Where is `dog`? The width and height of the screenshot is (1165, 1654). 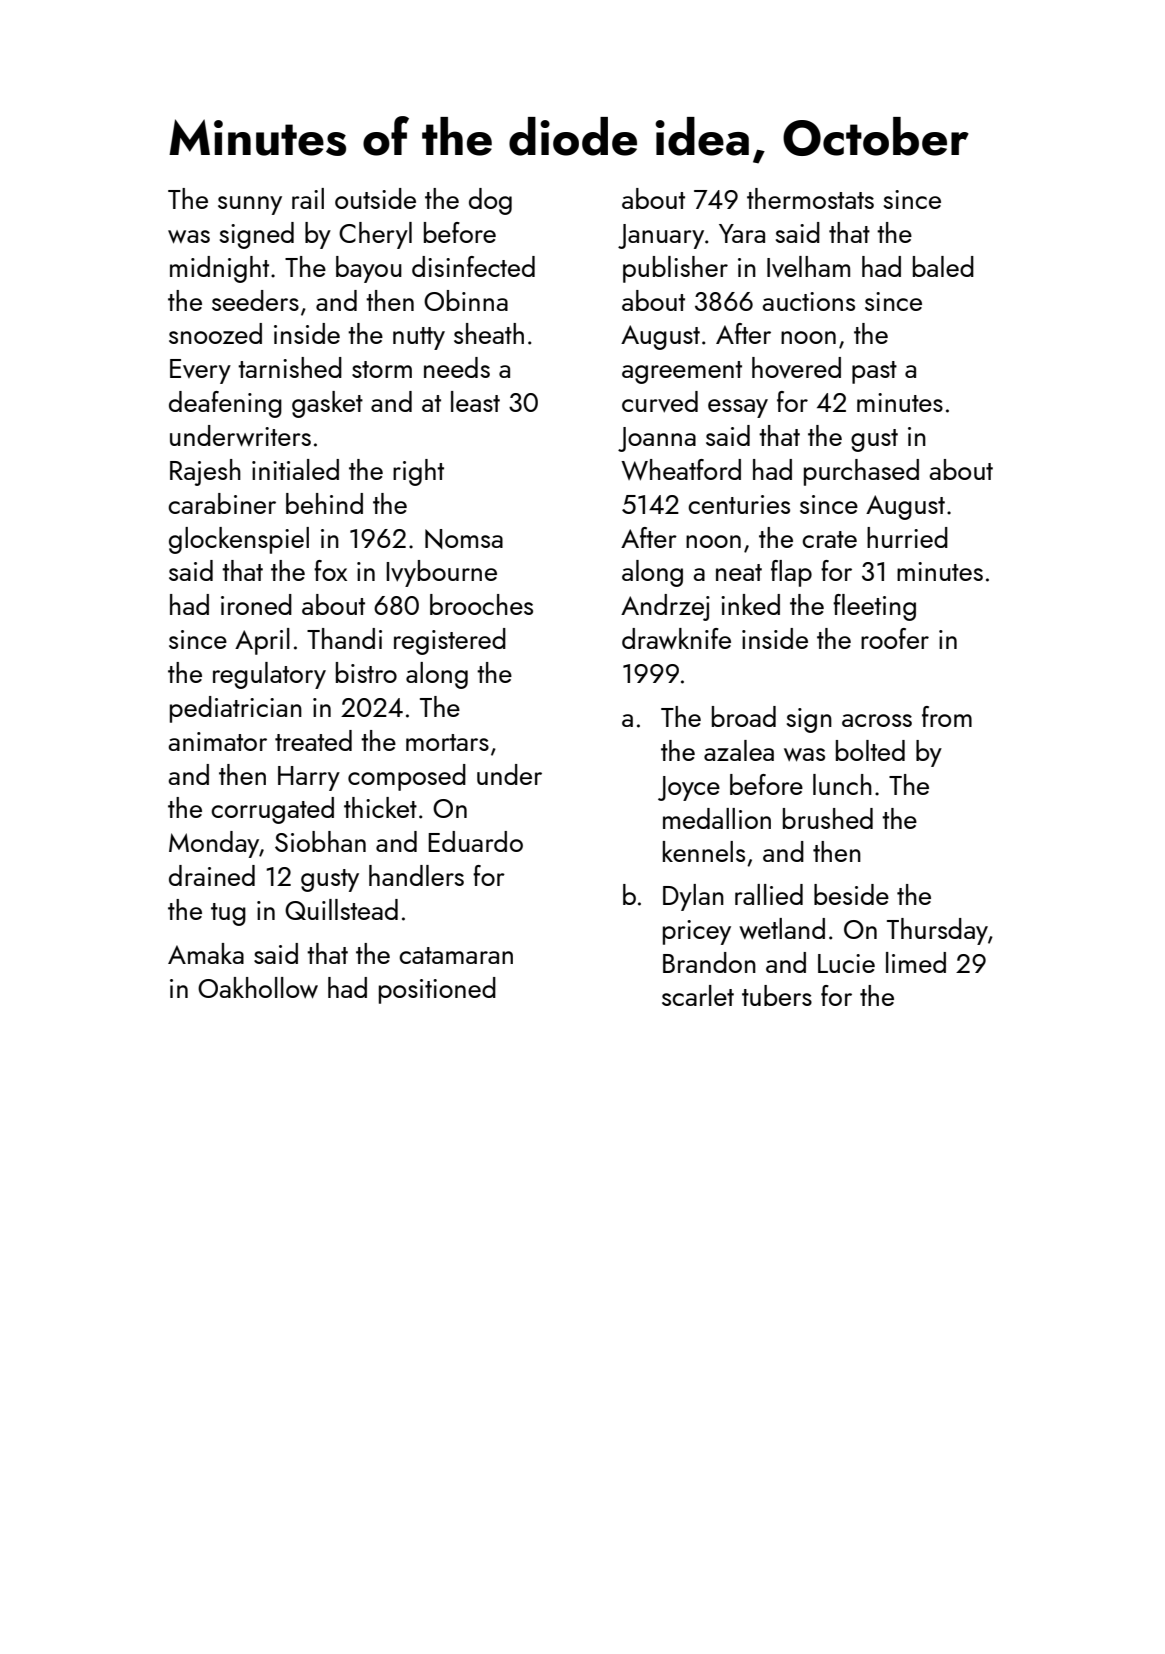
dog is located at coordinates (490, 201).
